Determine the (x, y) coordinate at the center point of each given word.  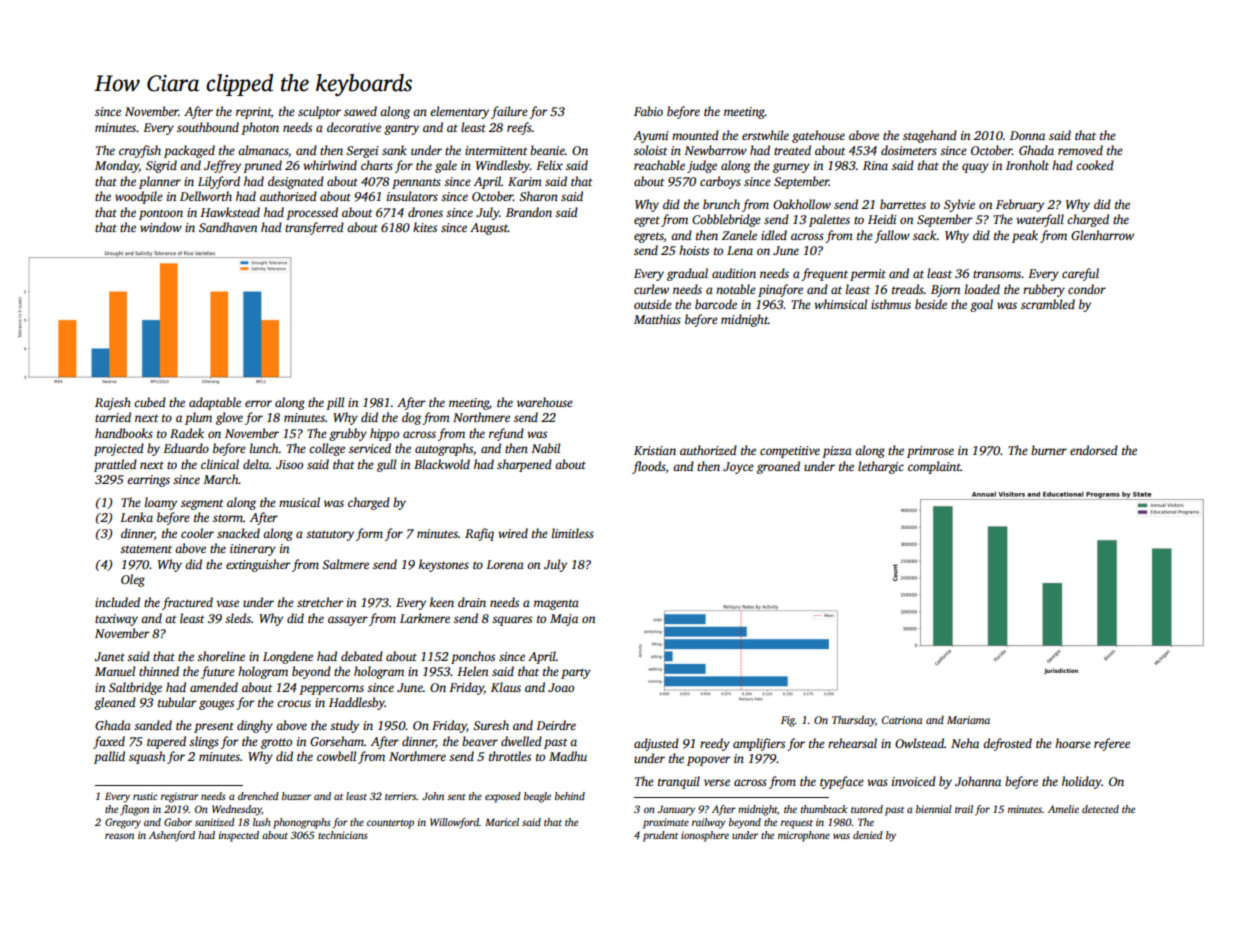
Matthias (657, 319)
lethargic (881, 467)
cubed (150, 402)
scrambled (1048, 304)
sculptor (319, 112)
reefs (519, 128)
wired (513, 533)
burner (1049, 450)
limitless (573, 533)
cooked (1095, 165)
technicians (343, 835)
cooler (197, 533)
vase (227, 603)
